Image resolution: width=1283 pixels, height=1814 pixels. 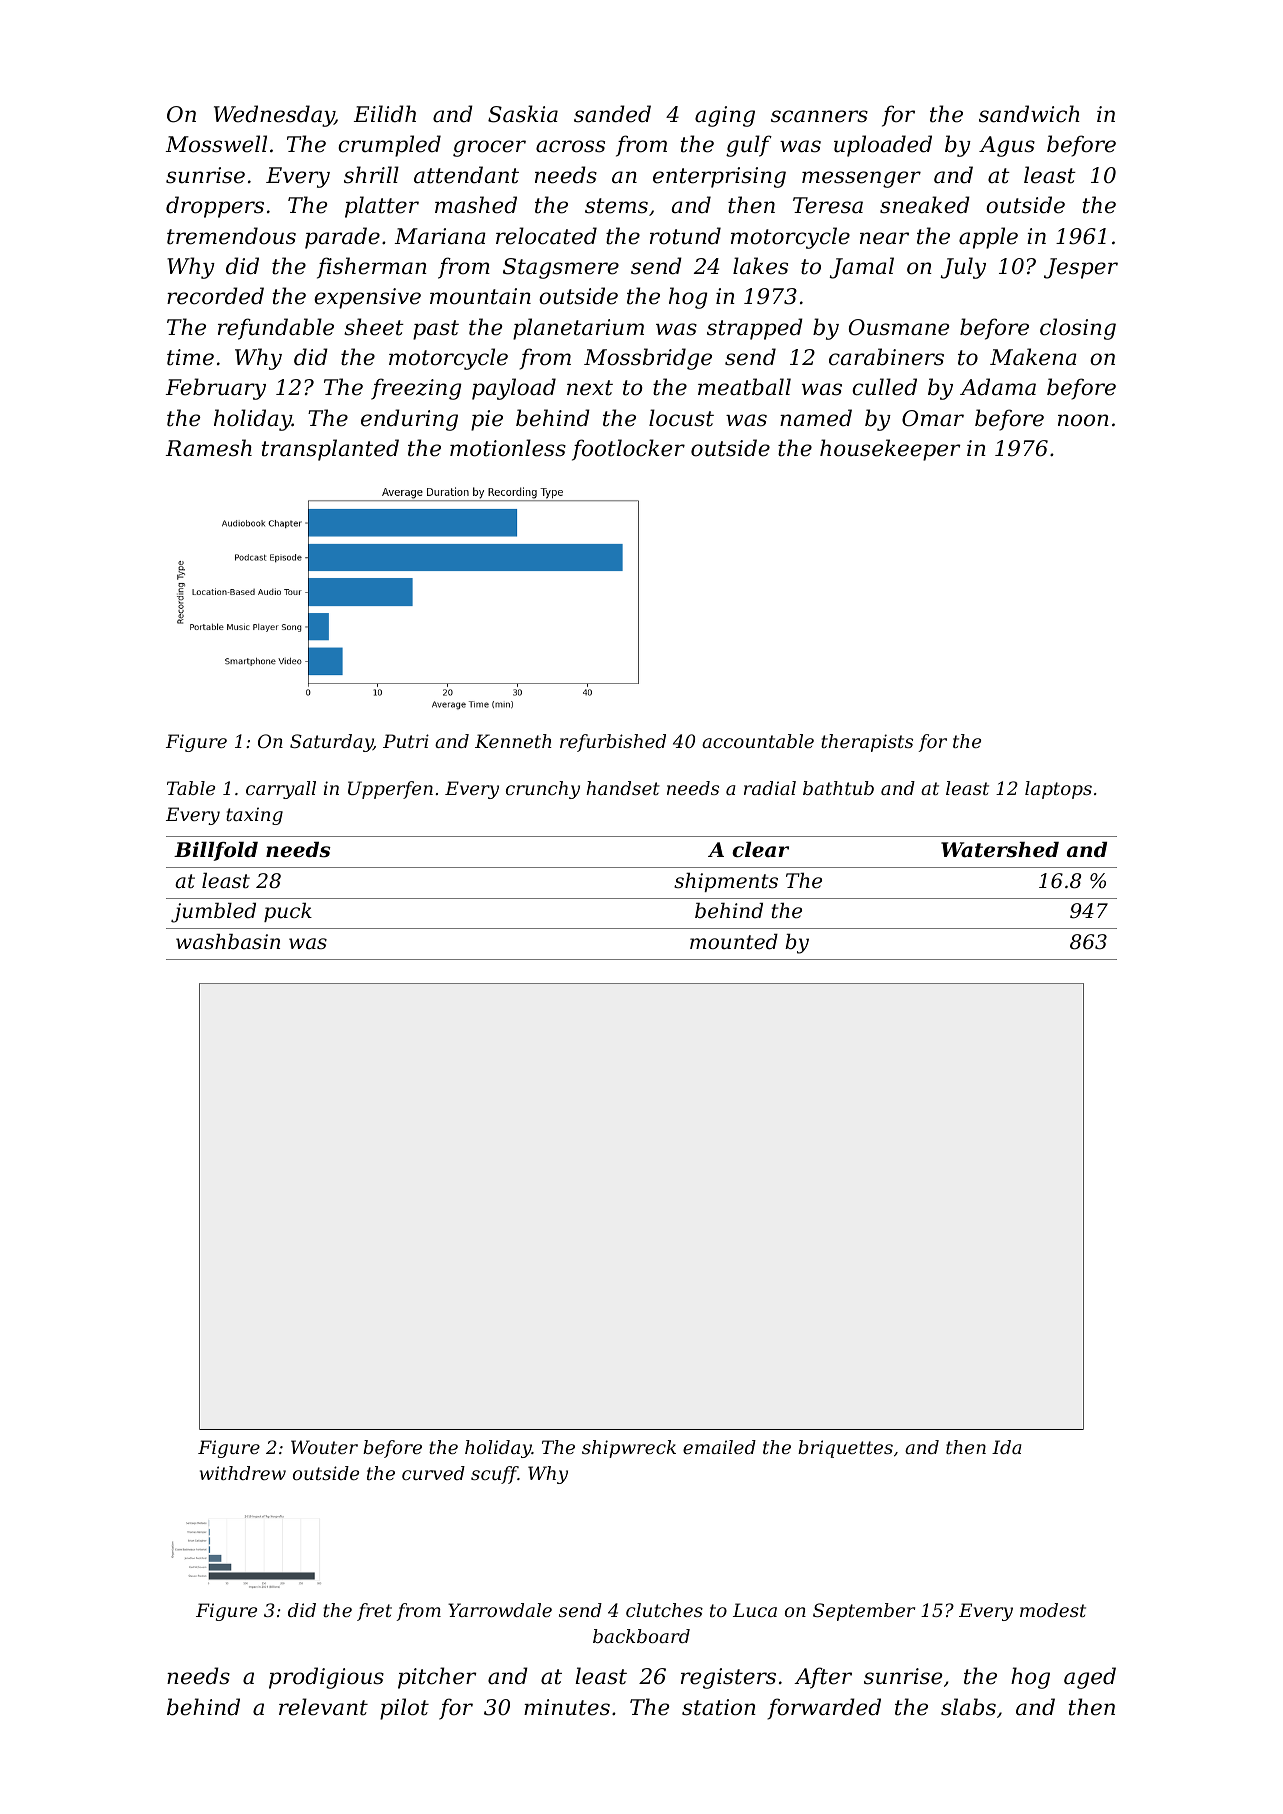 I want to click on therapists, so click(x=867, y=743).
